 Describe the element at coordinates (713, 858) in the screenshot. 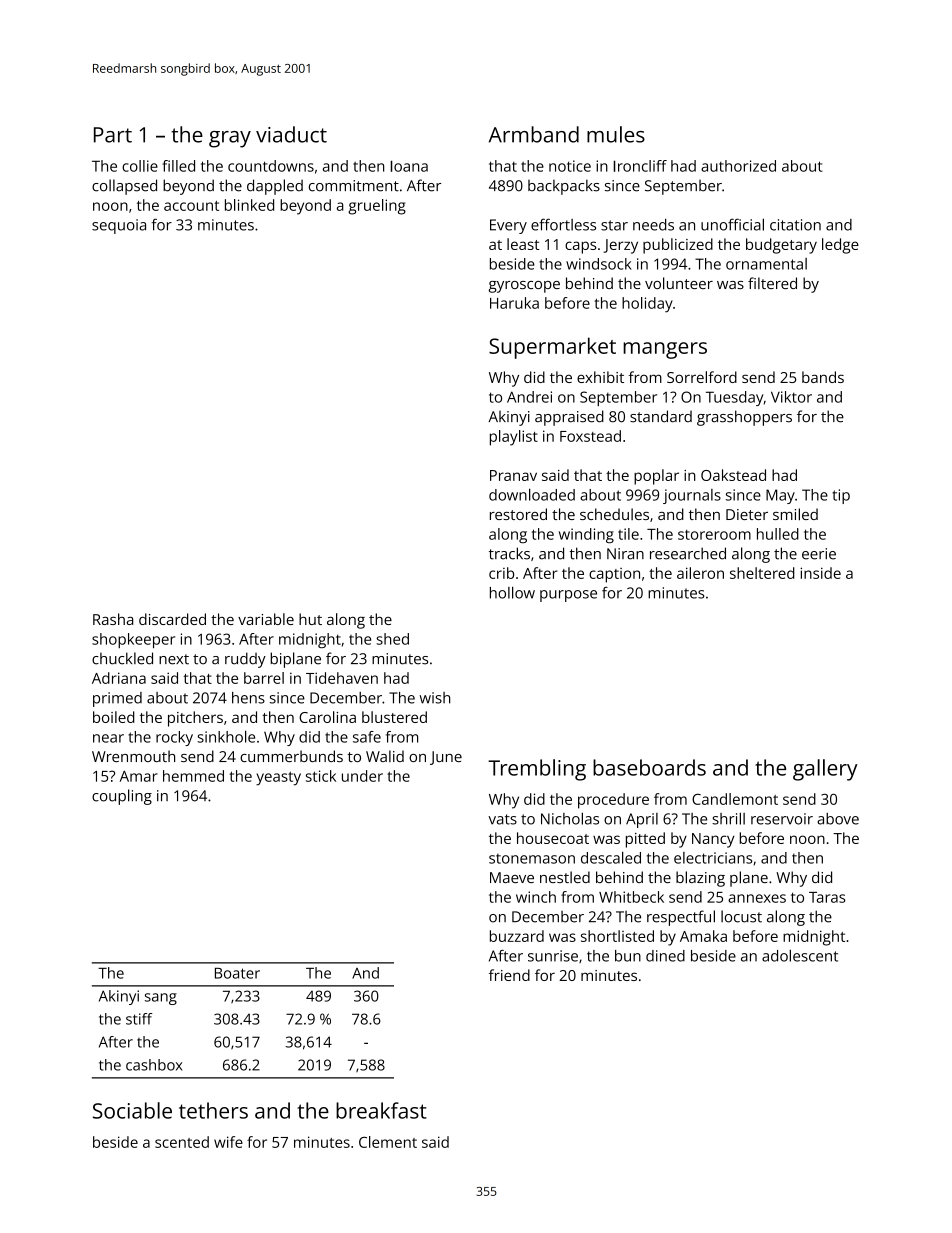

I see `electricians` at that location.
